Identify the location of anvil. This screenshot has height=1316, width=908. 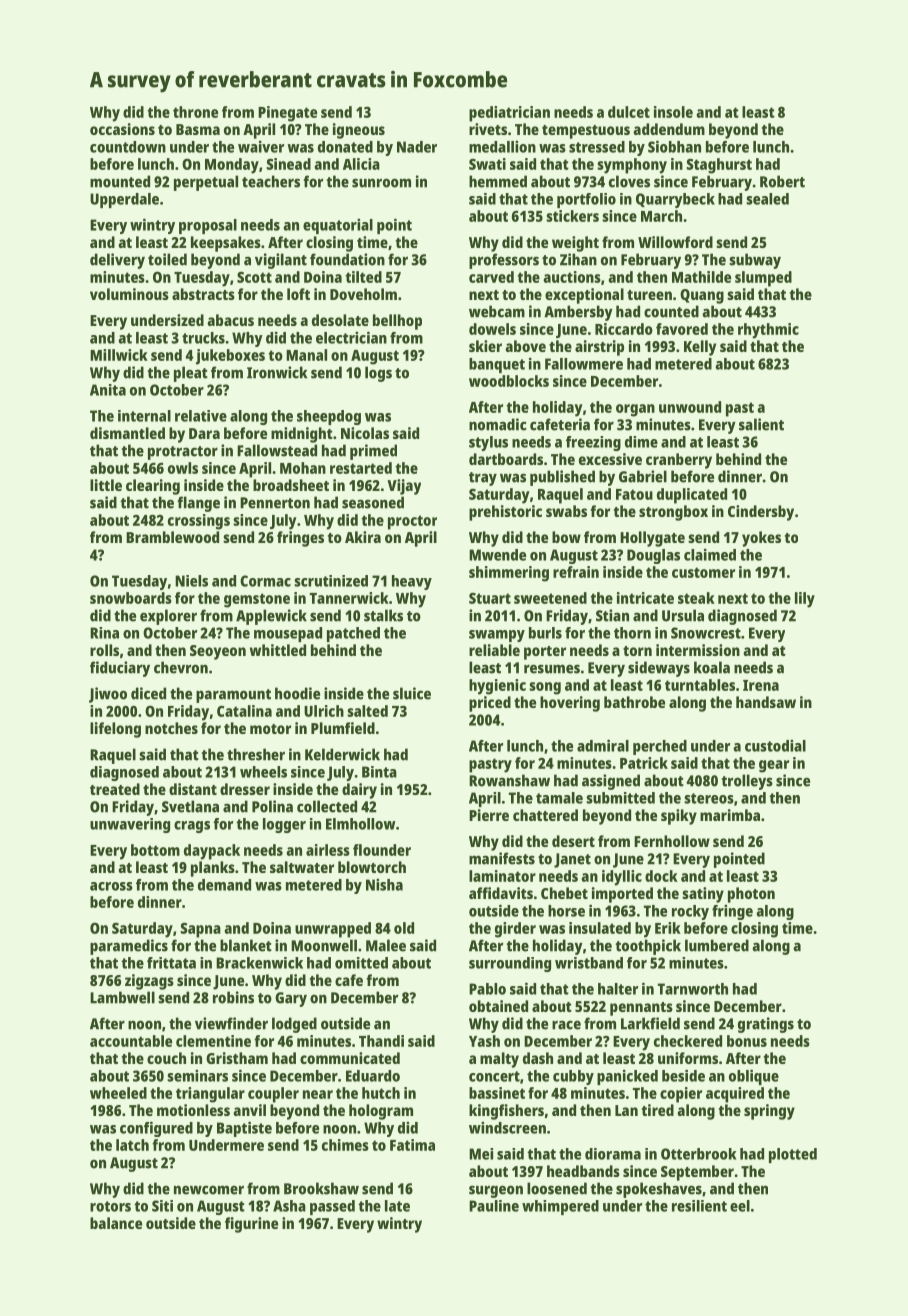
(249, 1110).
